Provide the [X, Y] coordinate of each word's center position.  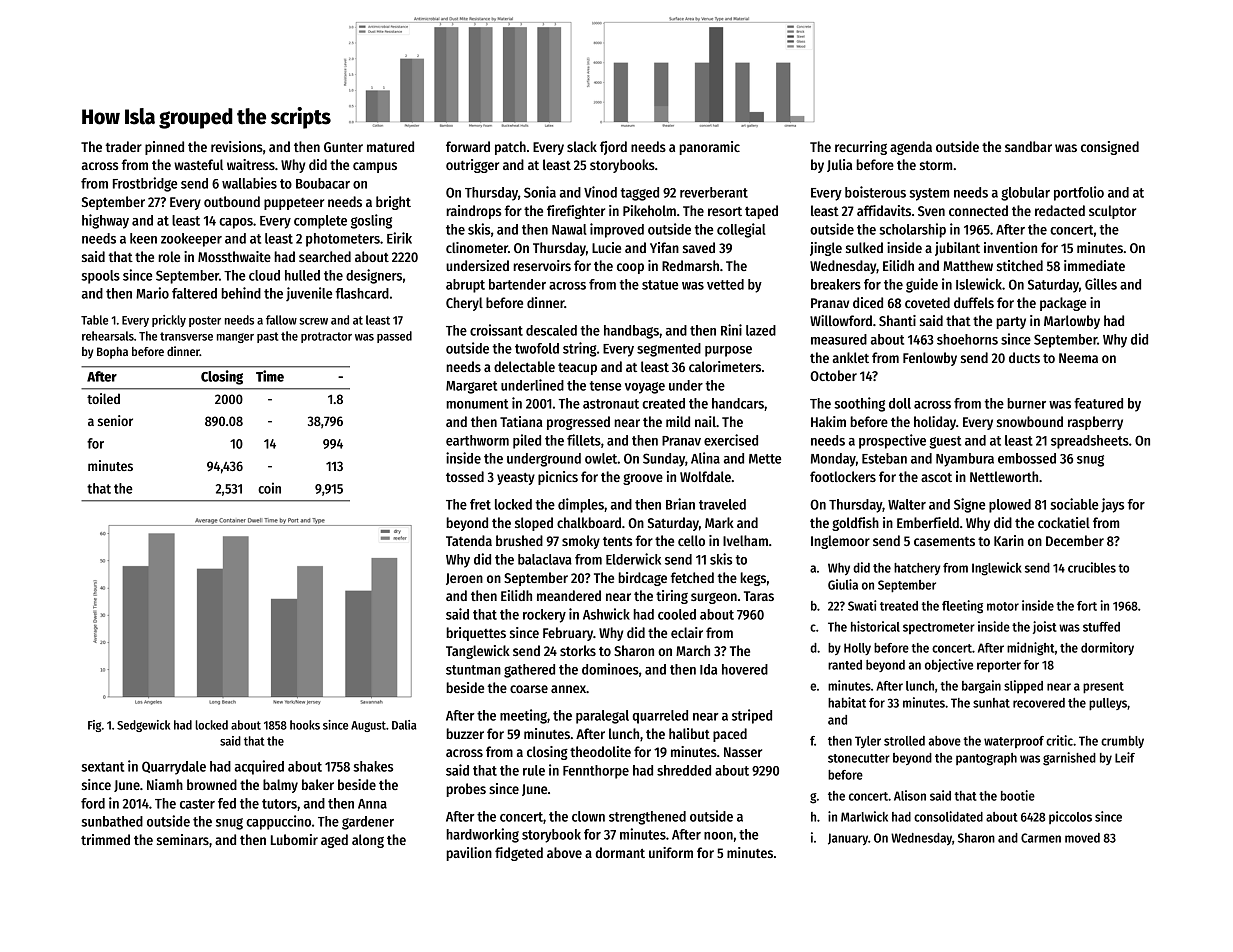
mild [678, 421]
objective [949, 665]
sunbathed [112, 821]
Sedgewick [143, 726]
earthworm [477, 440]
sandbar [1028, 146]
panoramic [709, 148]
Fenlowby [930, 359]
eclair [687, 632]
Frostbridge [145, 184]
